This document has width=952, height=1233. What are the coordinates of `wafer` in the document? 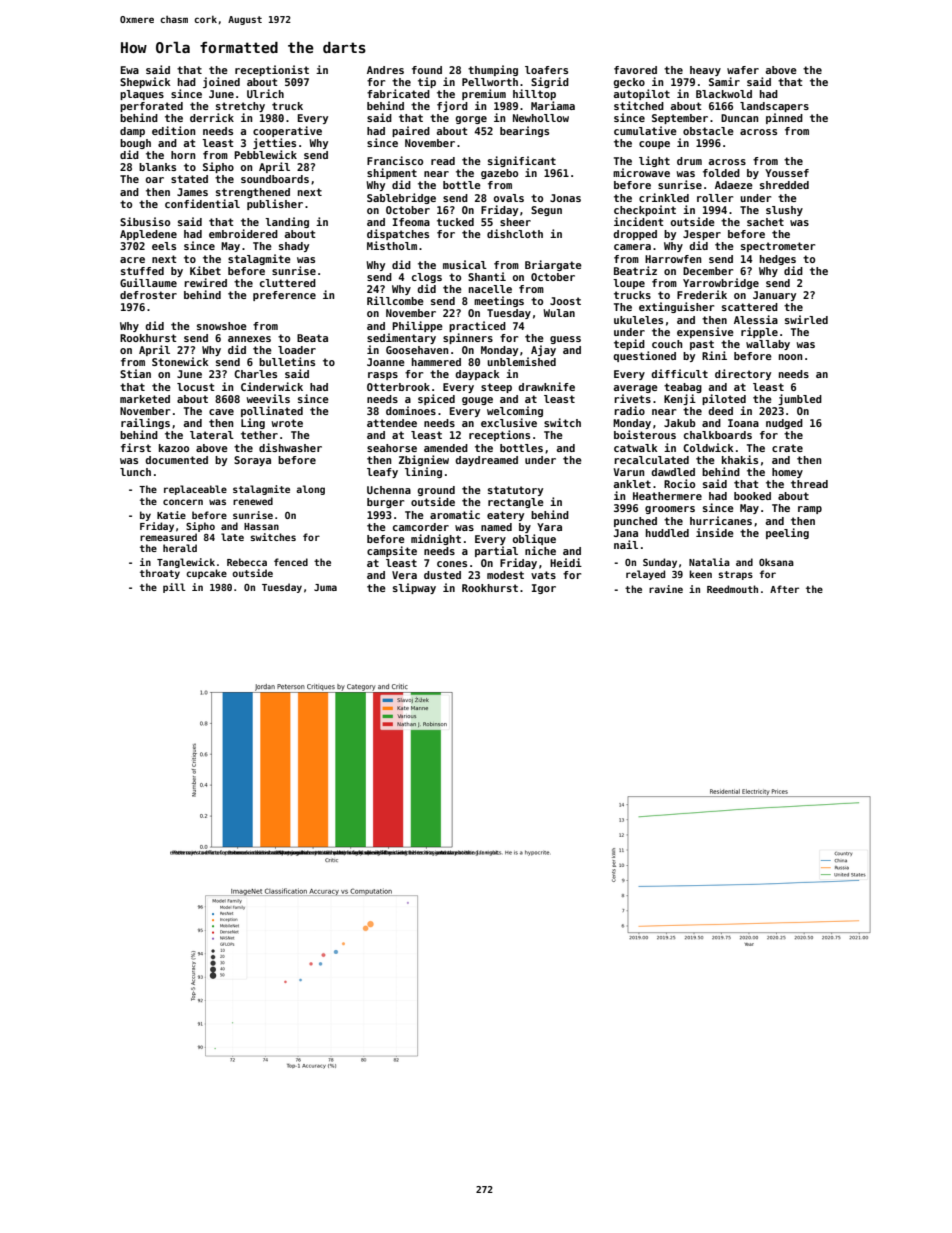 It's located at (743, 70).
